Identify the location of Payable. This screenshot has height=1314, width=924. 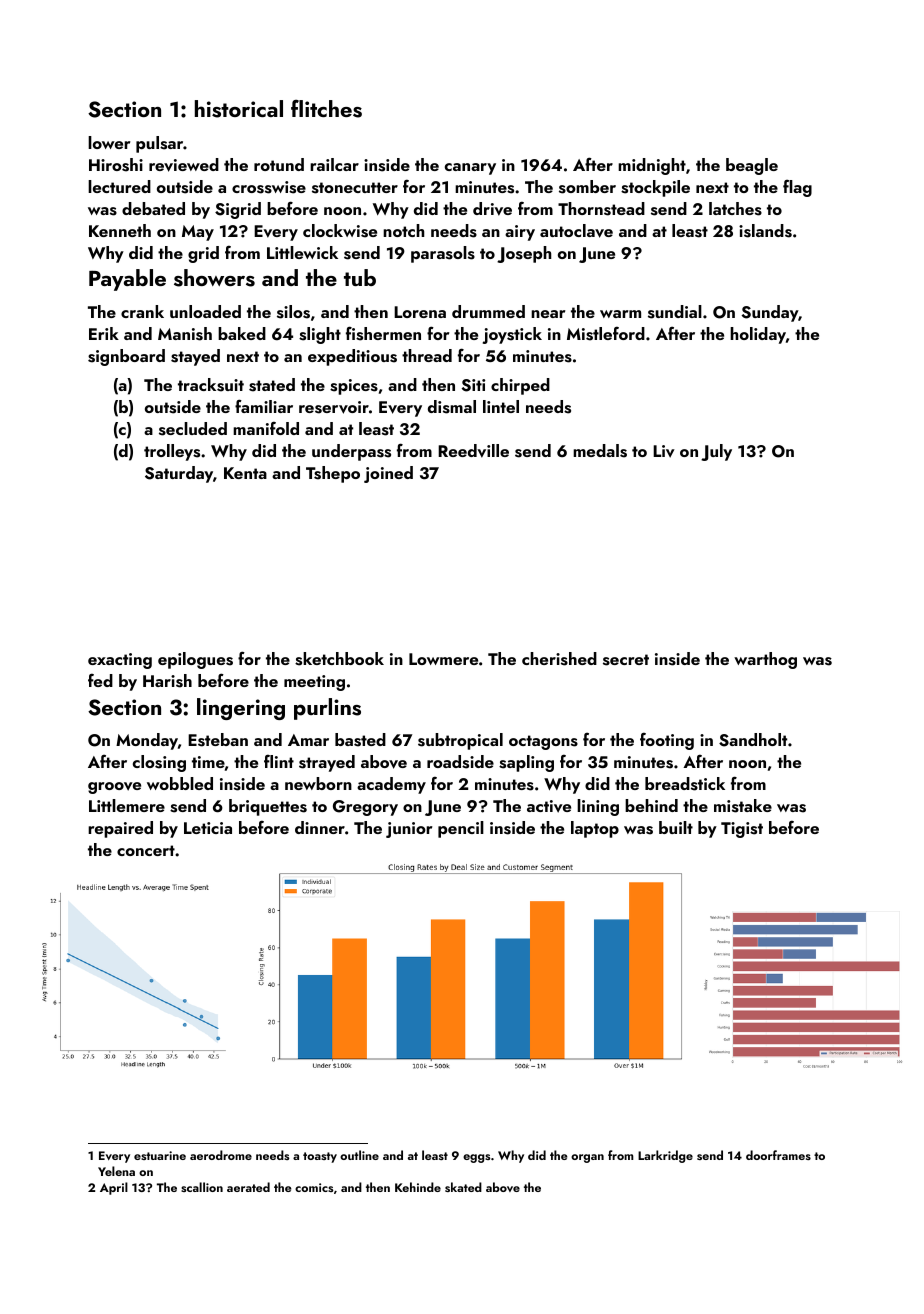
(127, 280).
